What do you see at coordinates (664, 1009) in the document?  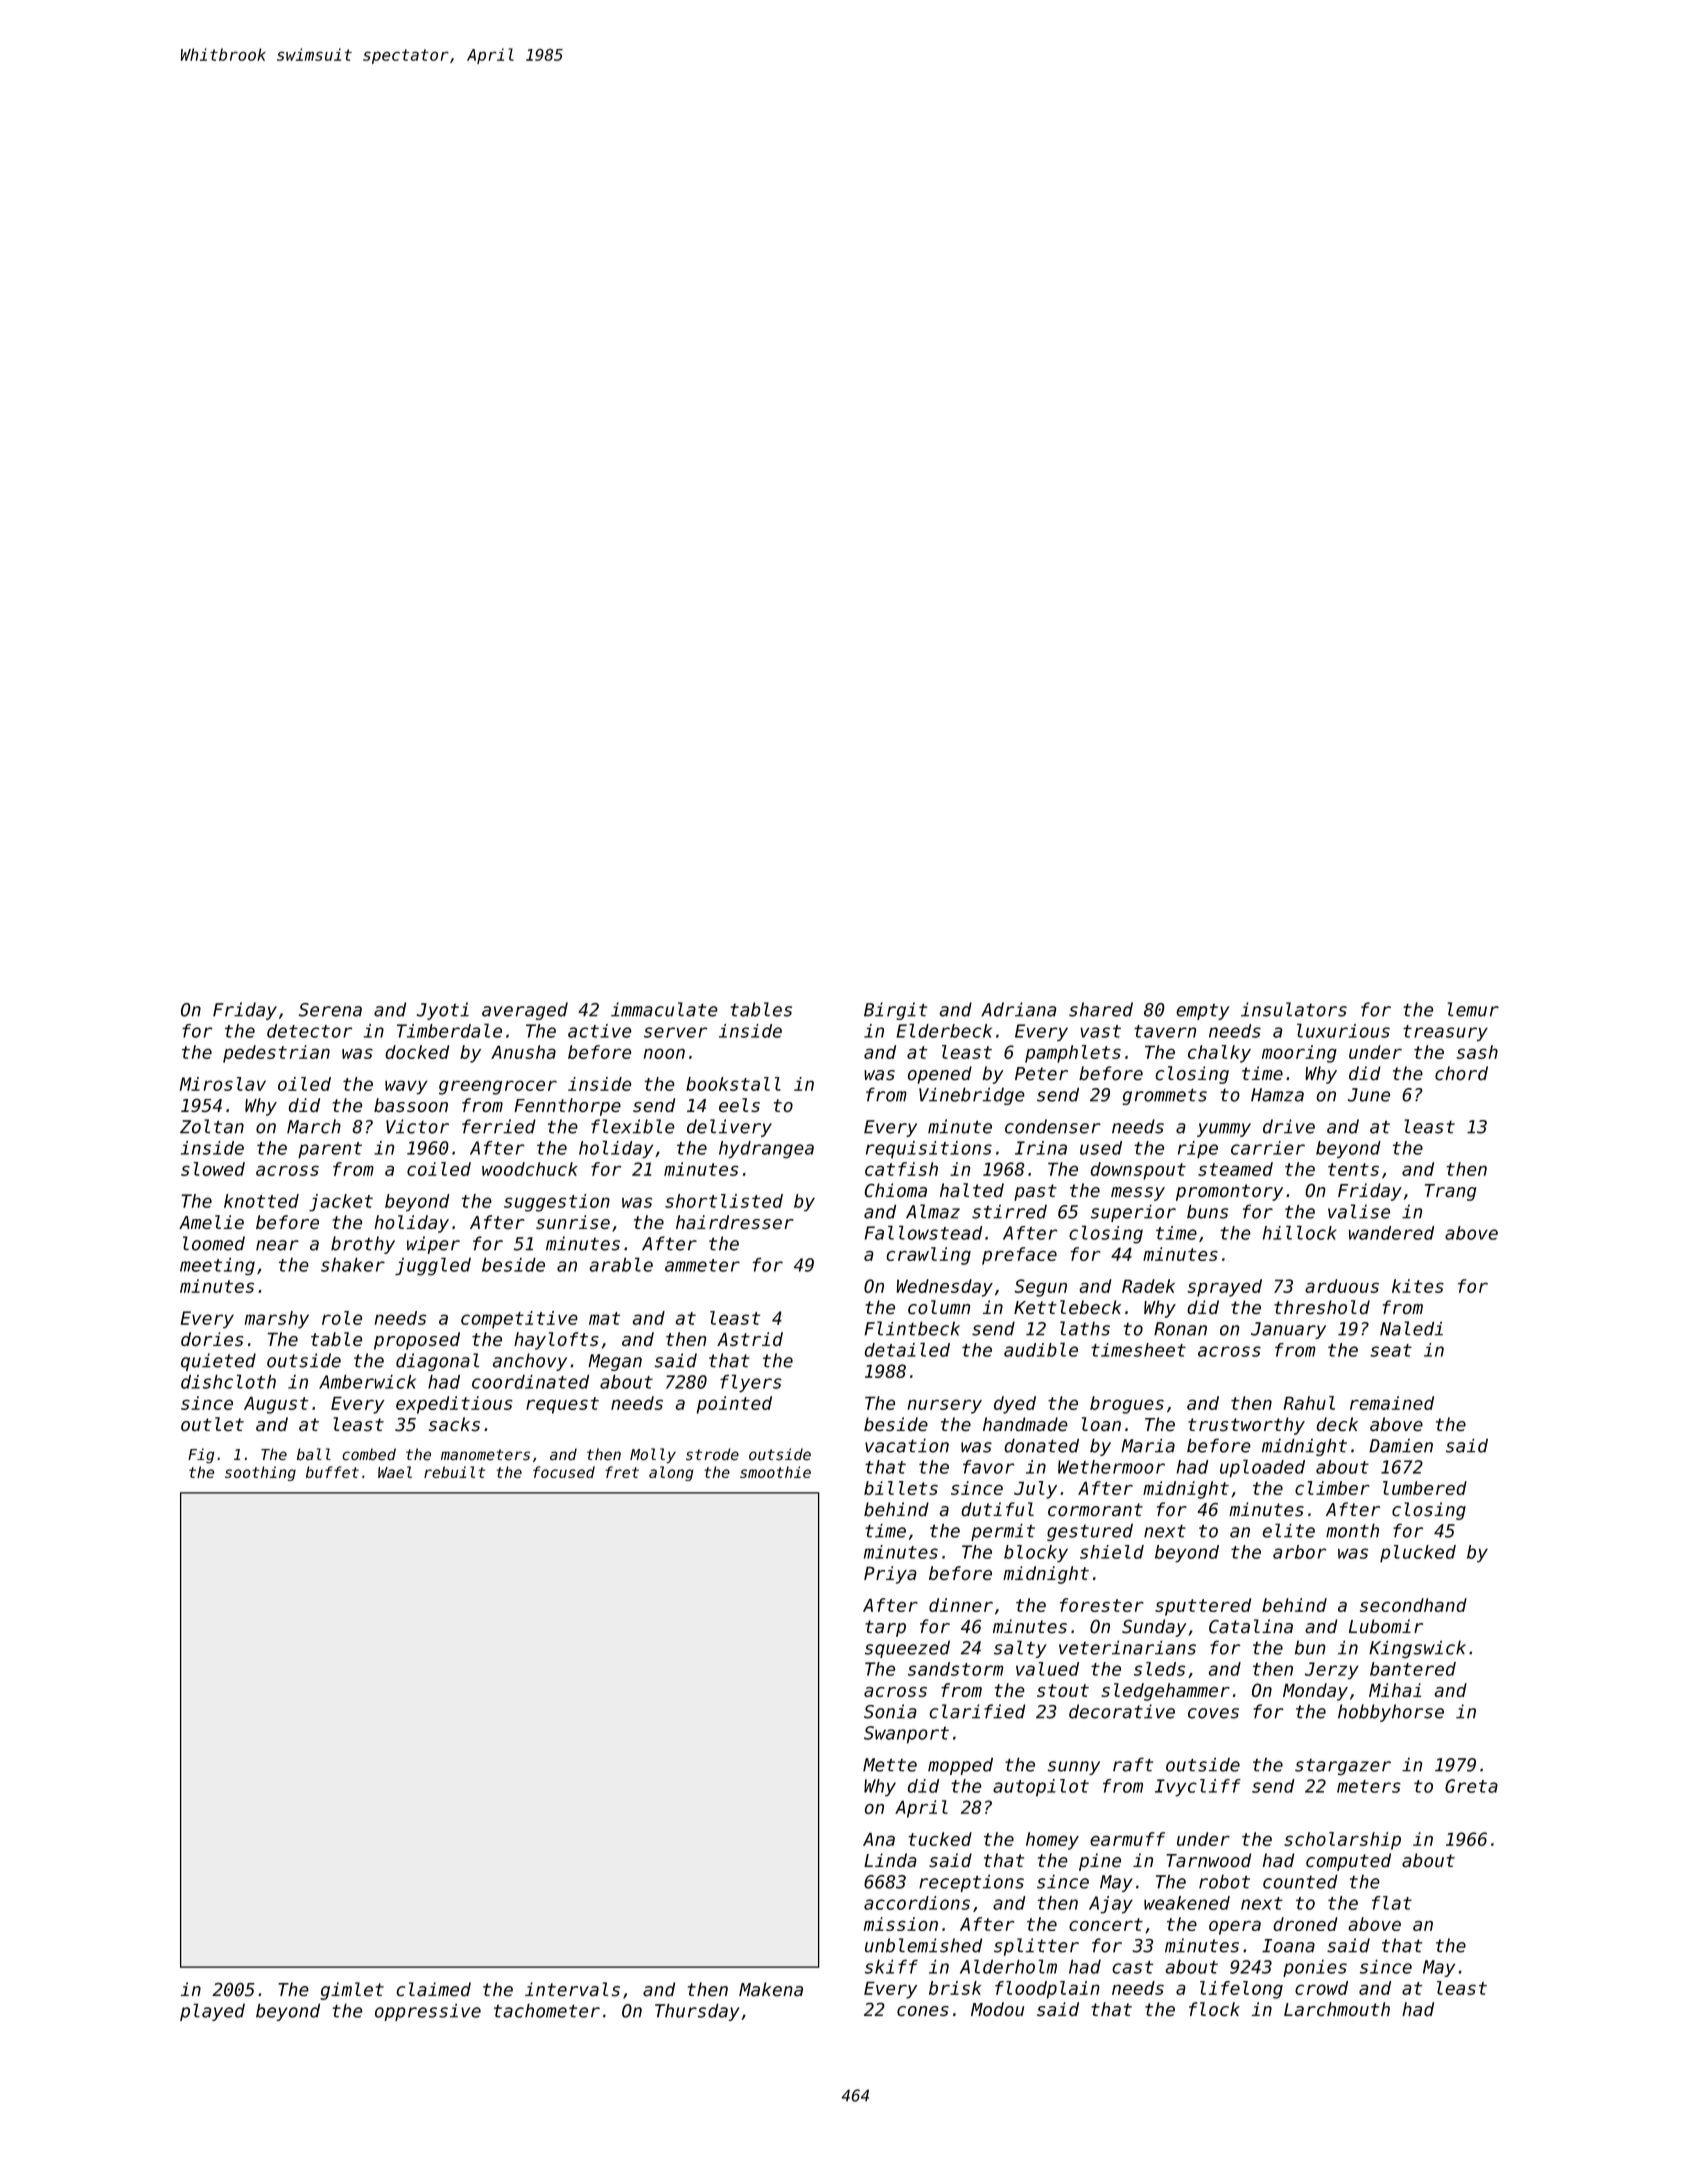 I see `immaculate` at bounding box center [664, 1009].
